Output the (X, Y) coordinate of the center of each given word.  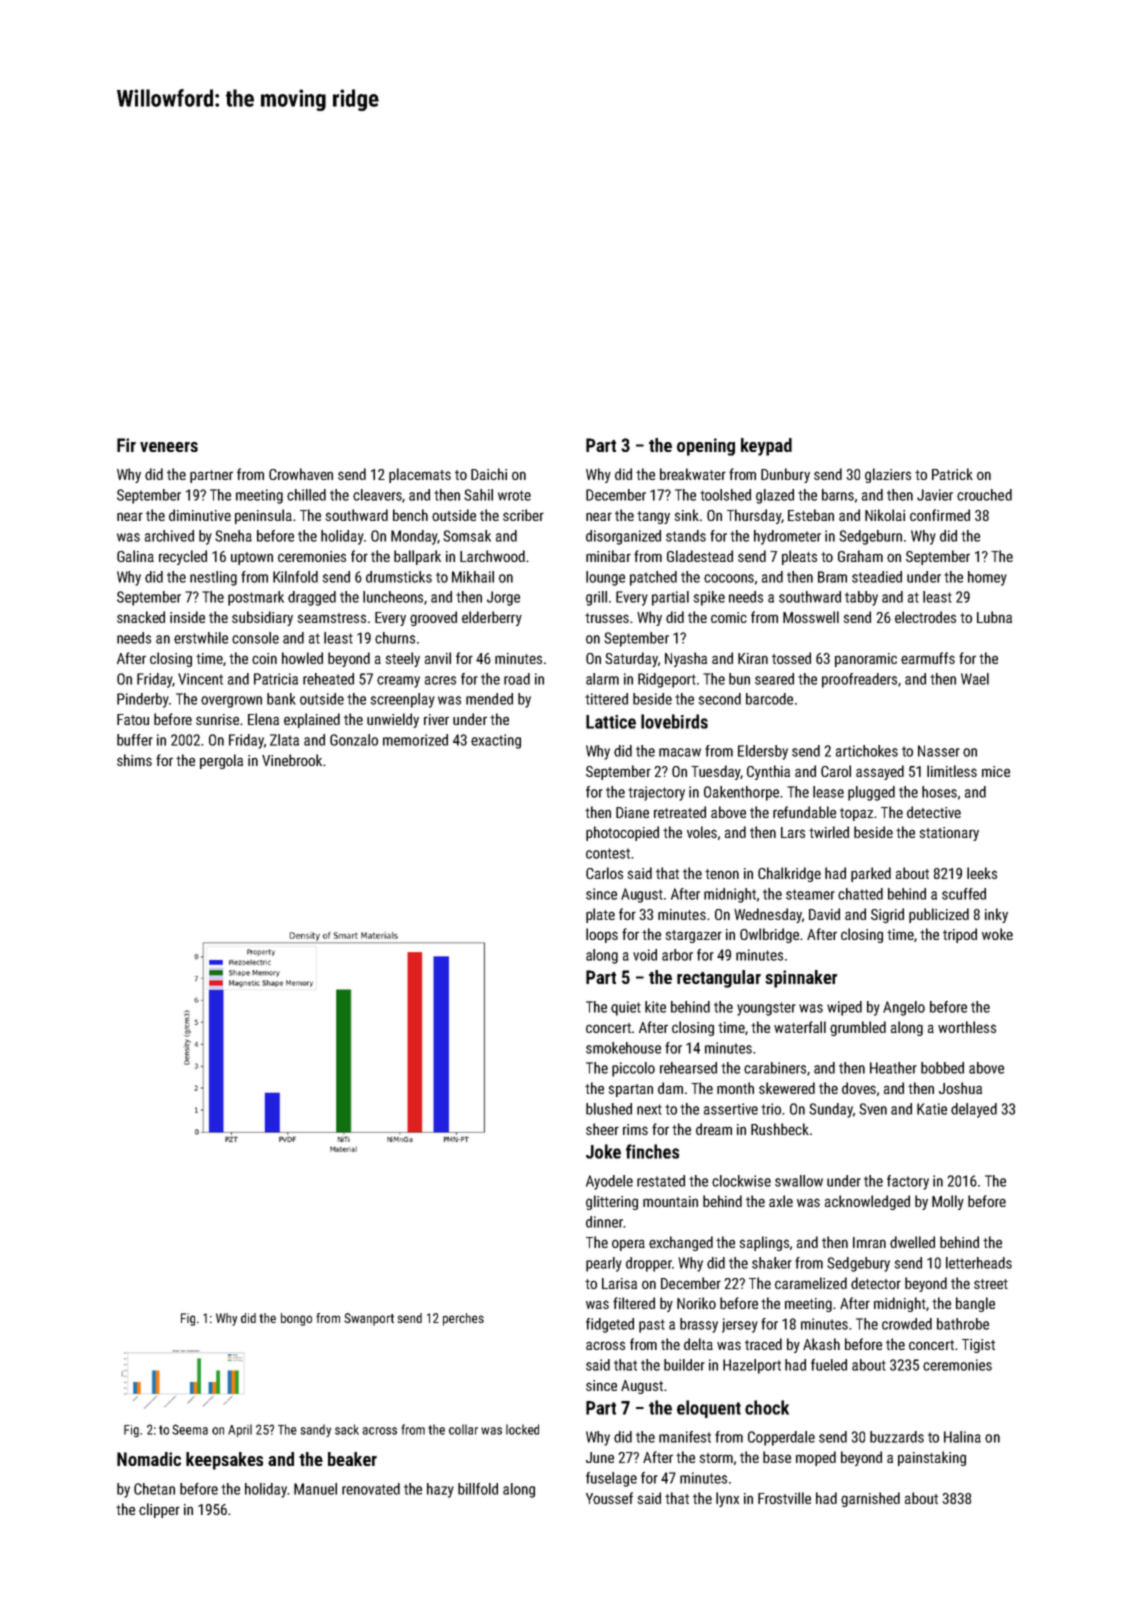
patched (653, 578)
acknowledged (867, 1202)
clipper (159, 1510)
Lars (793, 832)
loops (602, 935)
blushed (609, 1109)
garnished (870, 1499)
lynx (727, 1499)
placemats (420, 475)
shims (134, 760)
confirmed (940, 515)
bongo (296, 1319)
